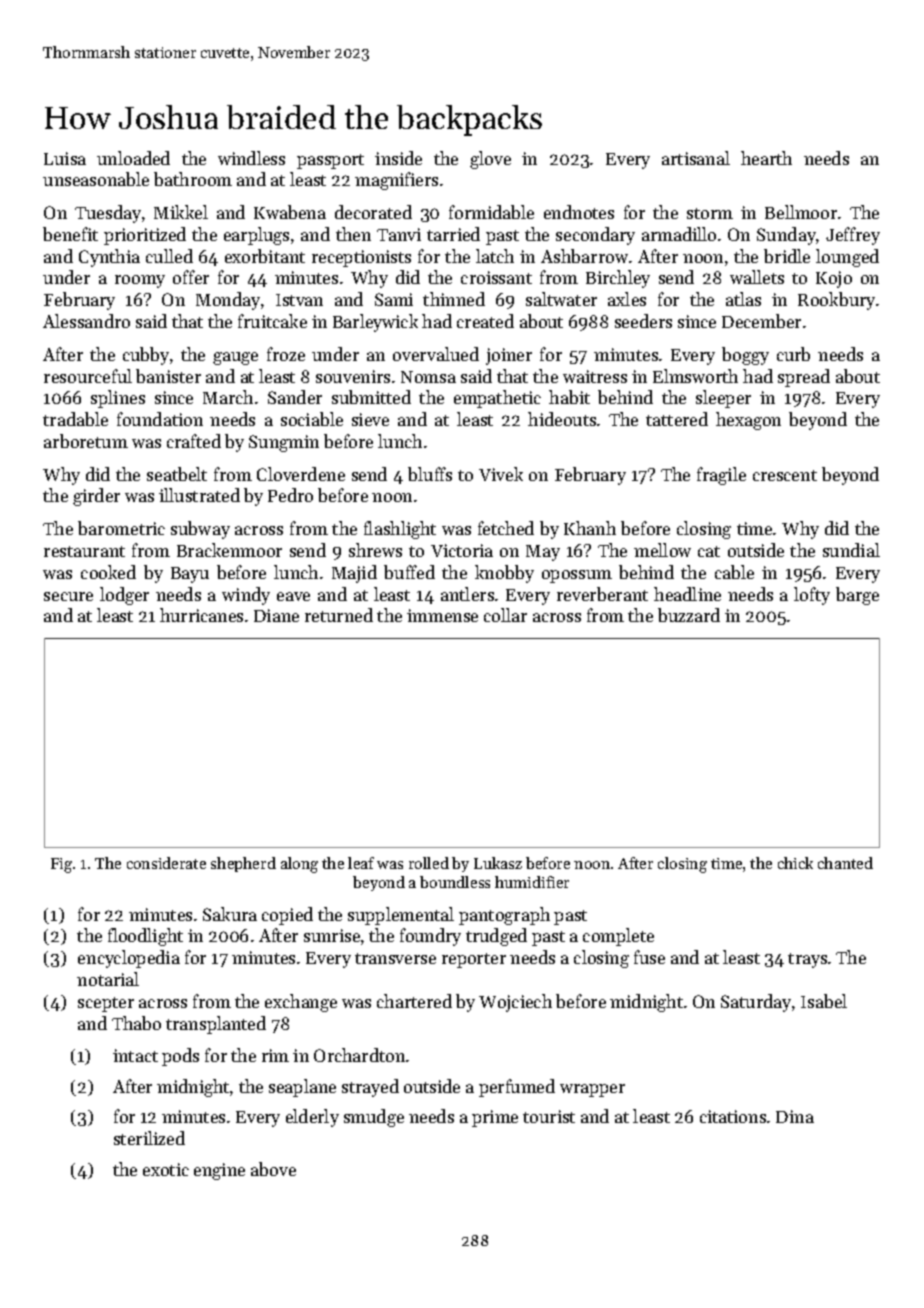  Describe the element at coordinates (442, 615) in the page. I see `immense` at that location.
